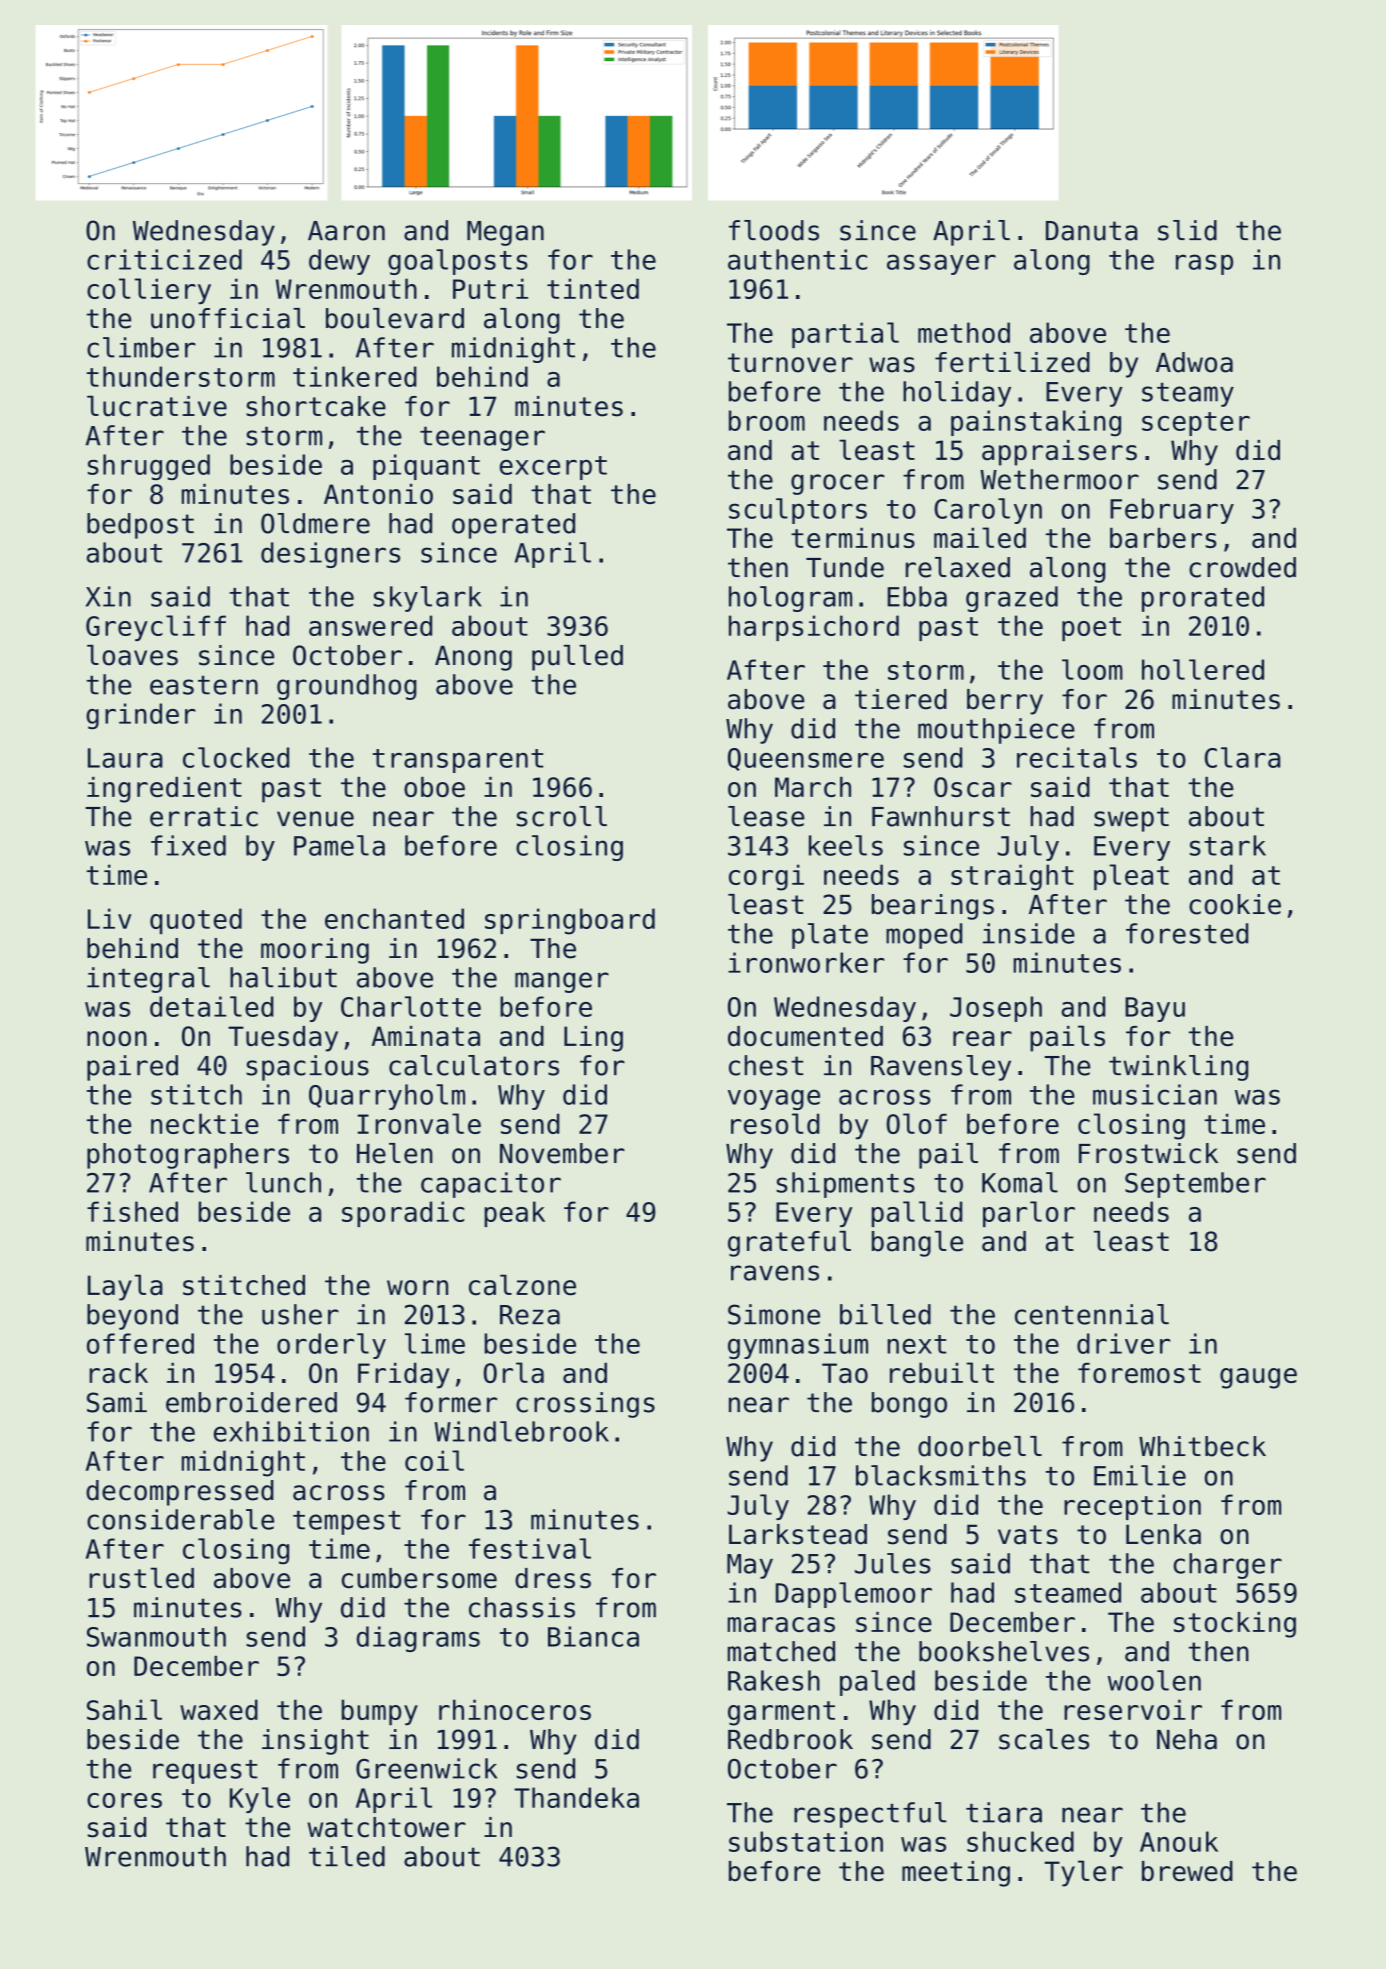 The width and height of the document is (1386, 1969). What do you see at coordinates (315, 819) in the document?
I see `venue` at bounding box center [315, 819].
